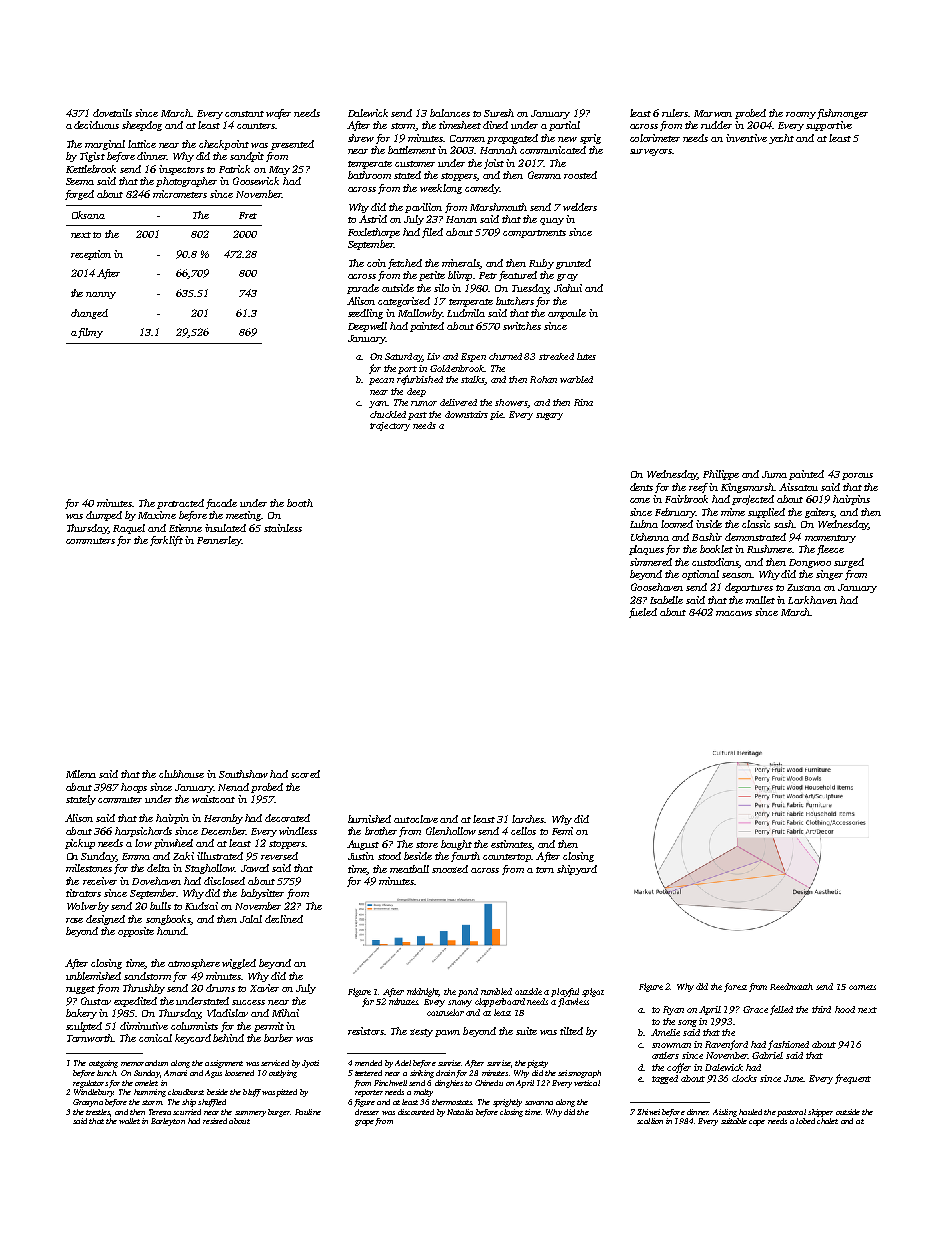  Describe the element at coordinates (713, 113) in the screenshot. I see `Marwan` at that location.
